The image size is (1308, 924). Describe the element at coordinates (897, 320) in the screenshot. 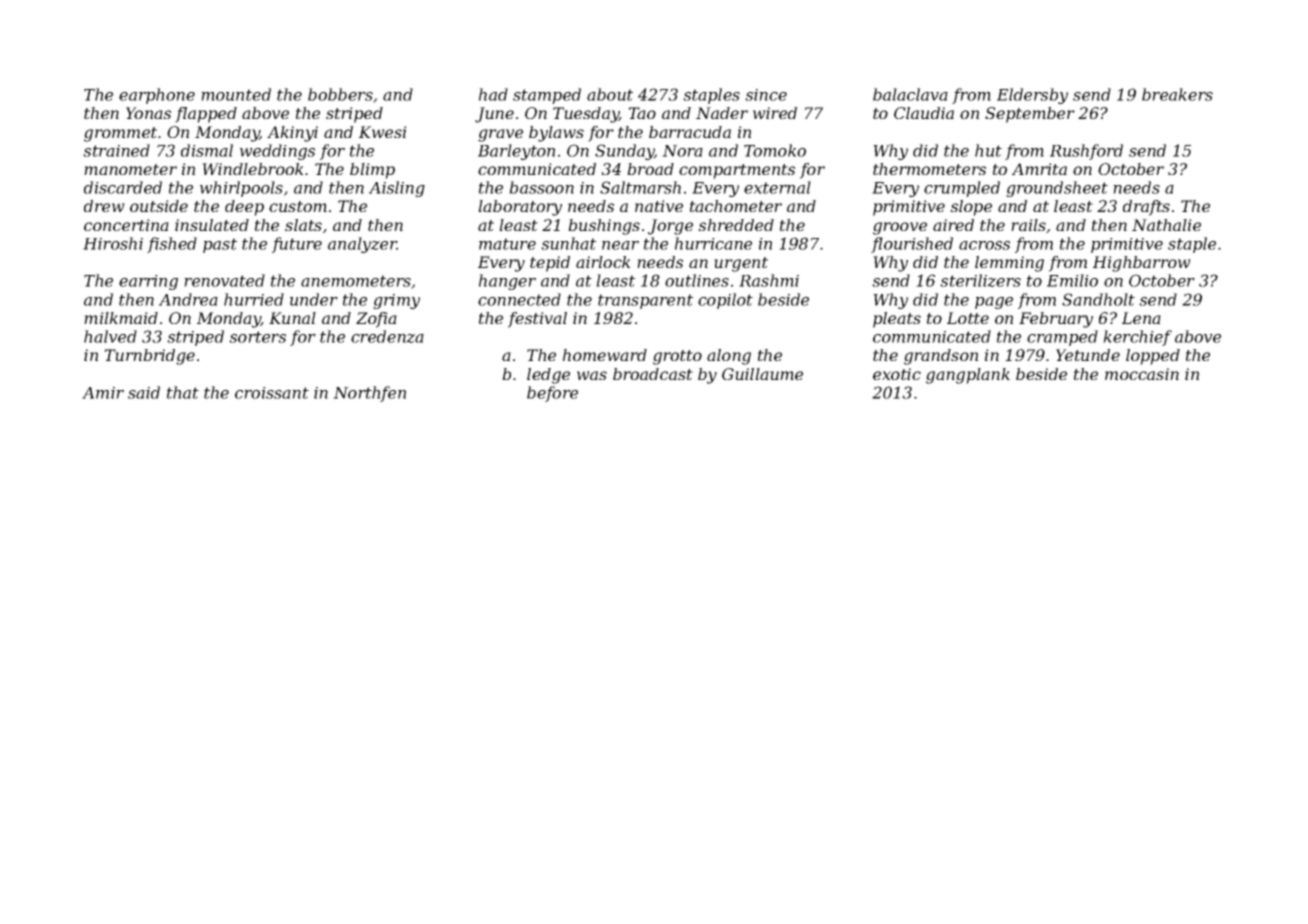

I see `pleats` at that location.
